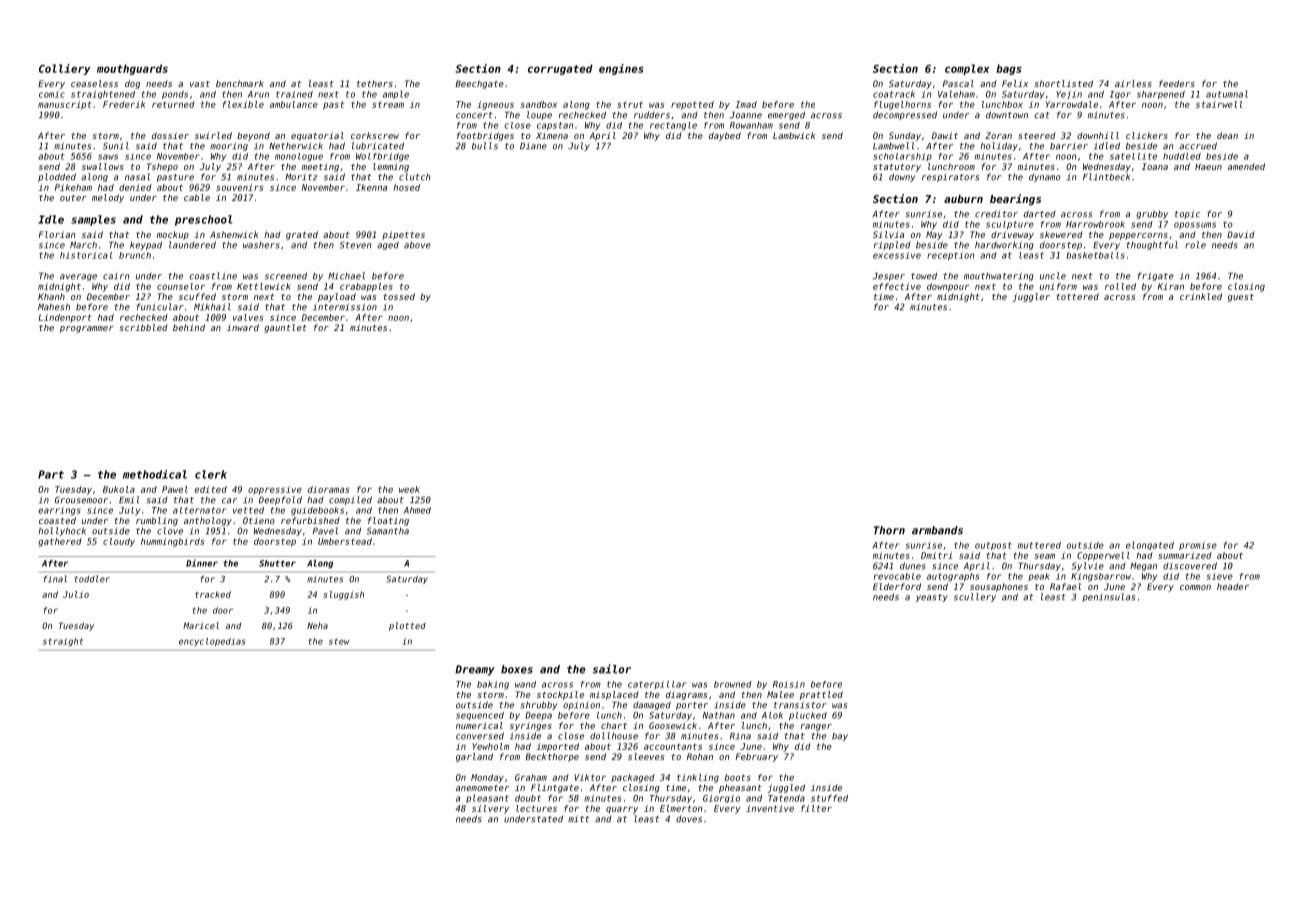  I want to click on tethers, so click(375, 83).
